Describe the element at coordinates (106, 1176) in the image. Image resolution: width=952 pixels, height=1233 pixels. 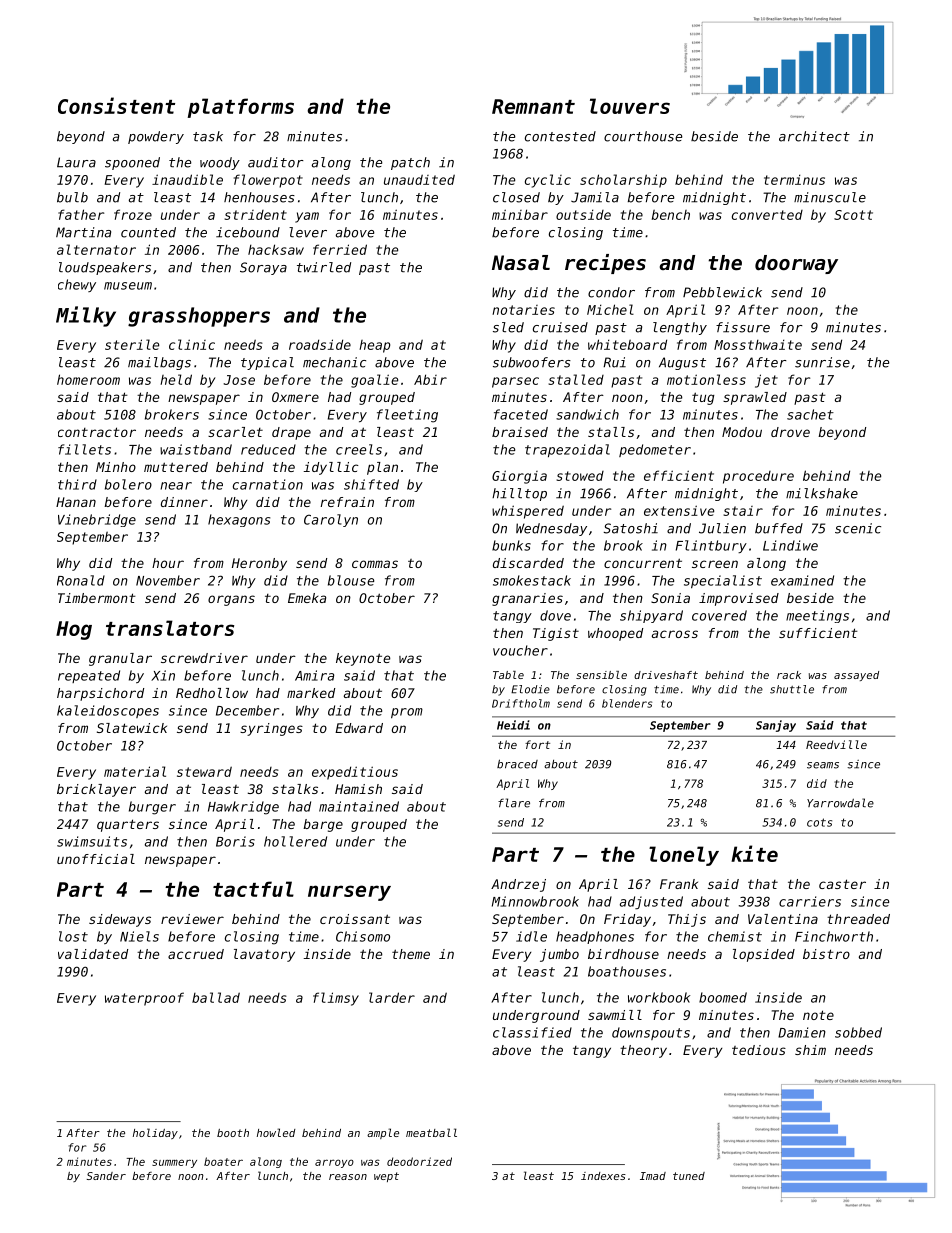
I see `Sander` at that location.
